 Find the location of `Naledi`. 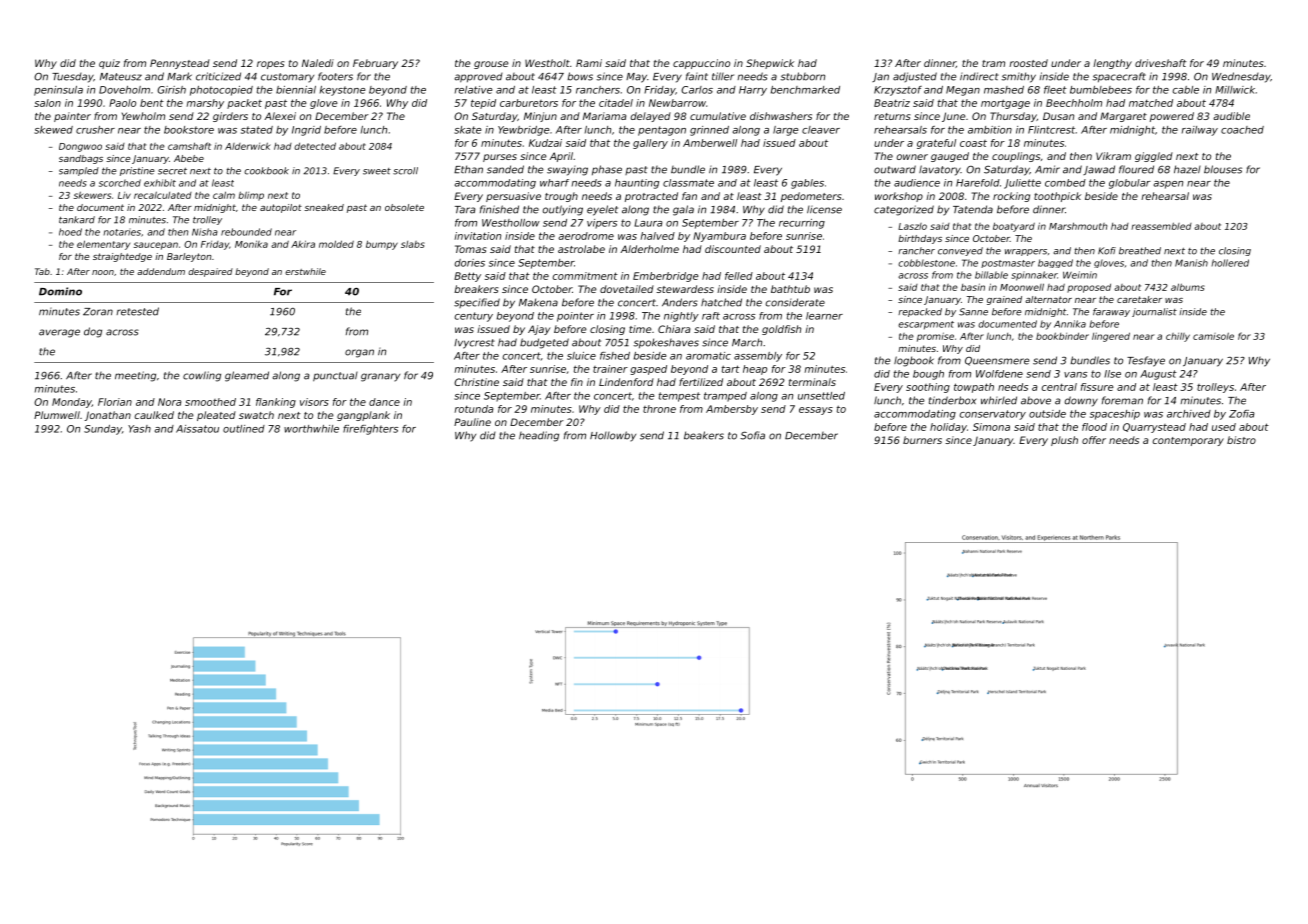

Naledi is located at coordinates (318, 63).
